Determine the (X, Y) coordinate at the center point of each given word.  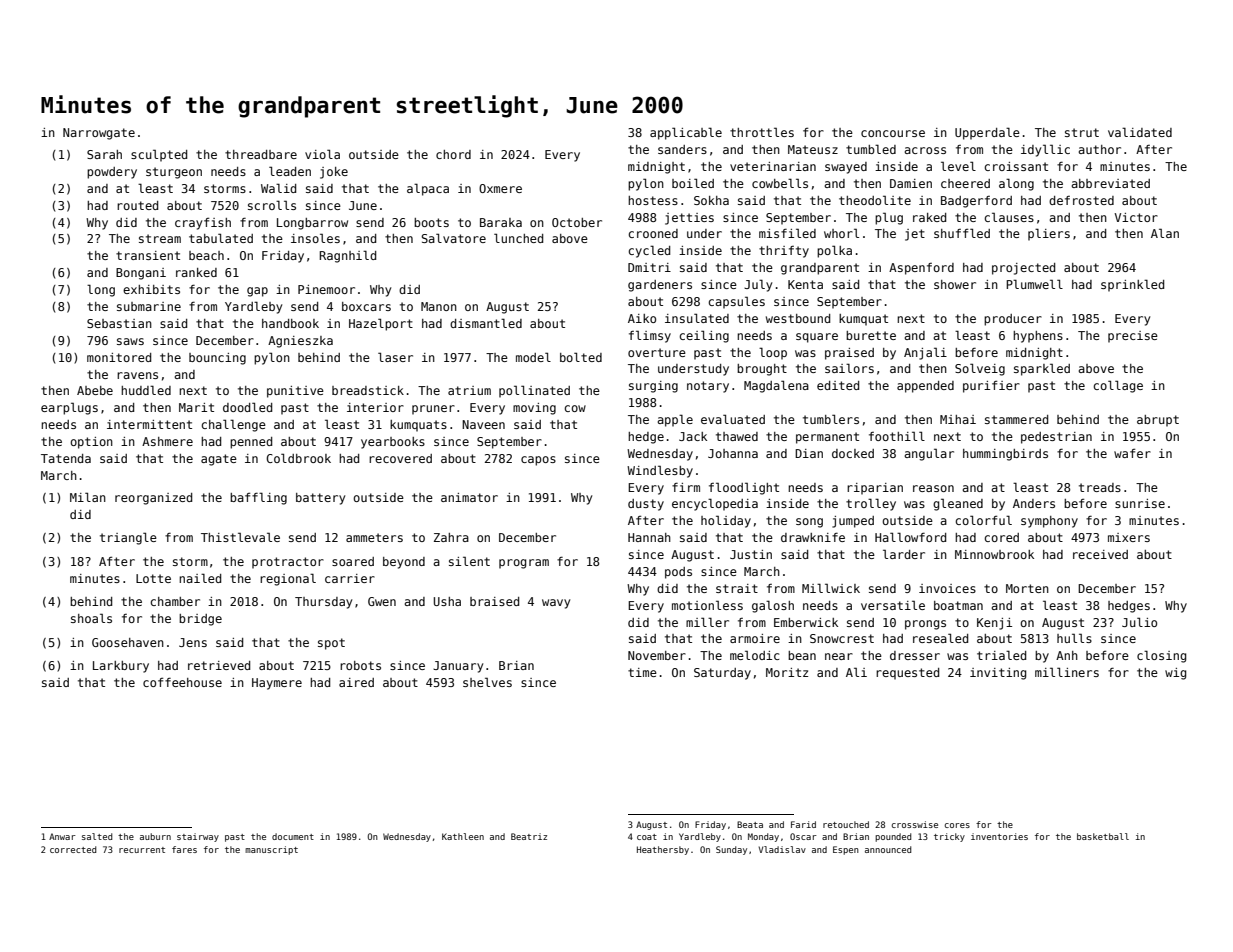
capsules (736, 302)
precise (1133, 337)
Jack (693, 436)
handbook (290, 323)
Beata (750, 824)
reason (933, 488)
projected (1023, 269)
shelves (487, 682)
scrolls (272, 205)
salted (97, 836)
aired (356, 682)
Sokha (711, 200)
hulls (1074, 638)
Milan (88, 497)
